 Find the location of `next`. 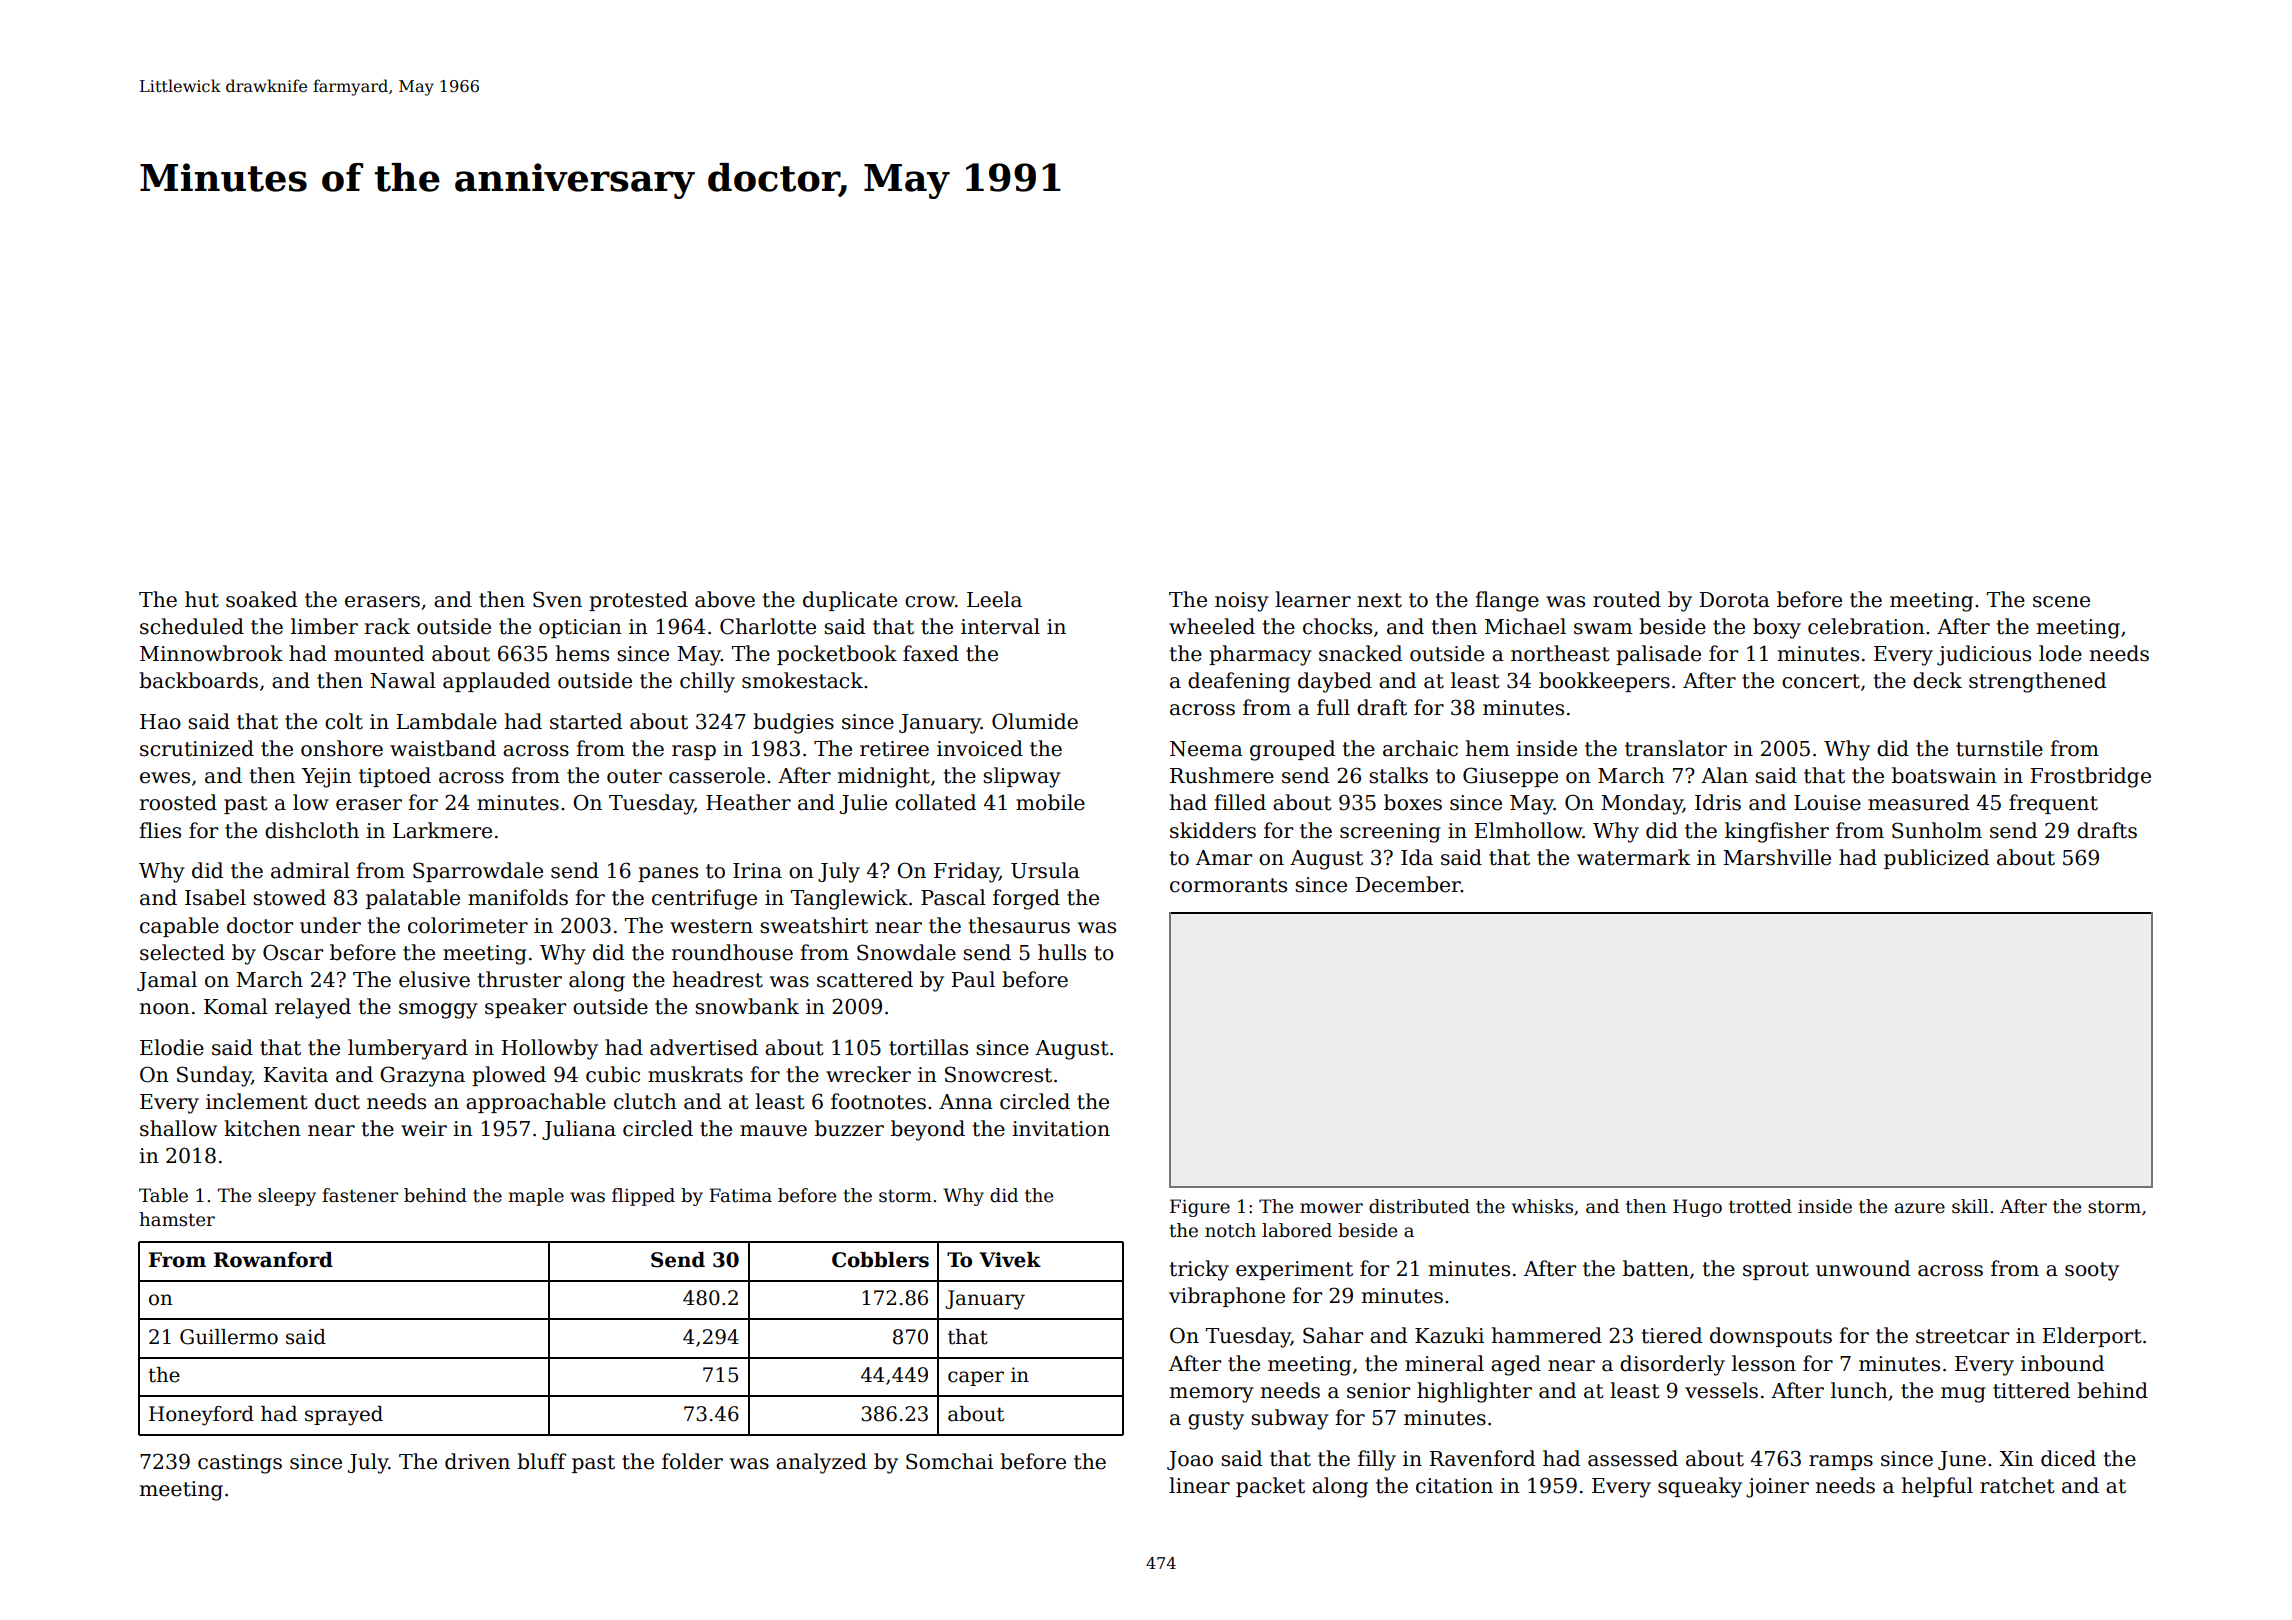

next is located at coordinates (1379, 600).
